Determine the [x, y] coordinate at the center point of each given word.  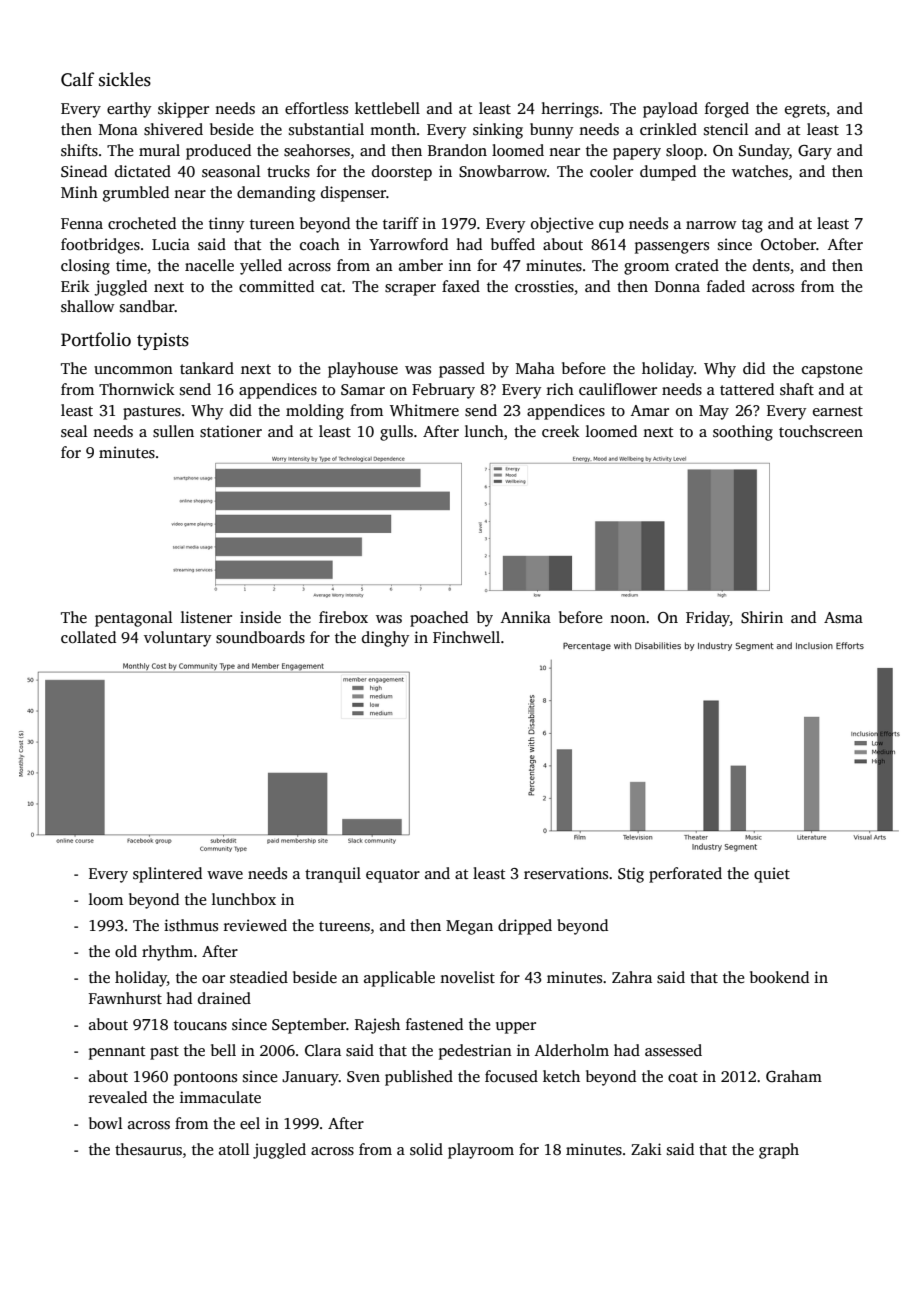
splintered [167, 875]
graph [779, 1151]
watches [760, 171]
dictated [143, 171]
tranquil [333, 875]
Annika [526, 617]
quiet [772, 875]
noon [628, 619]
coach [320, 244]
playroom [481, 1151]
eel [250, 1123]
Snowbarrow [503, 171]
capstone [832, 371]
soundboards [260, 637]
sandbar [147, 306]
